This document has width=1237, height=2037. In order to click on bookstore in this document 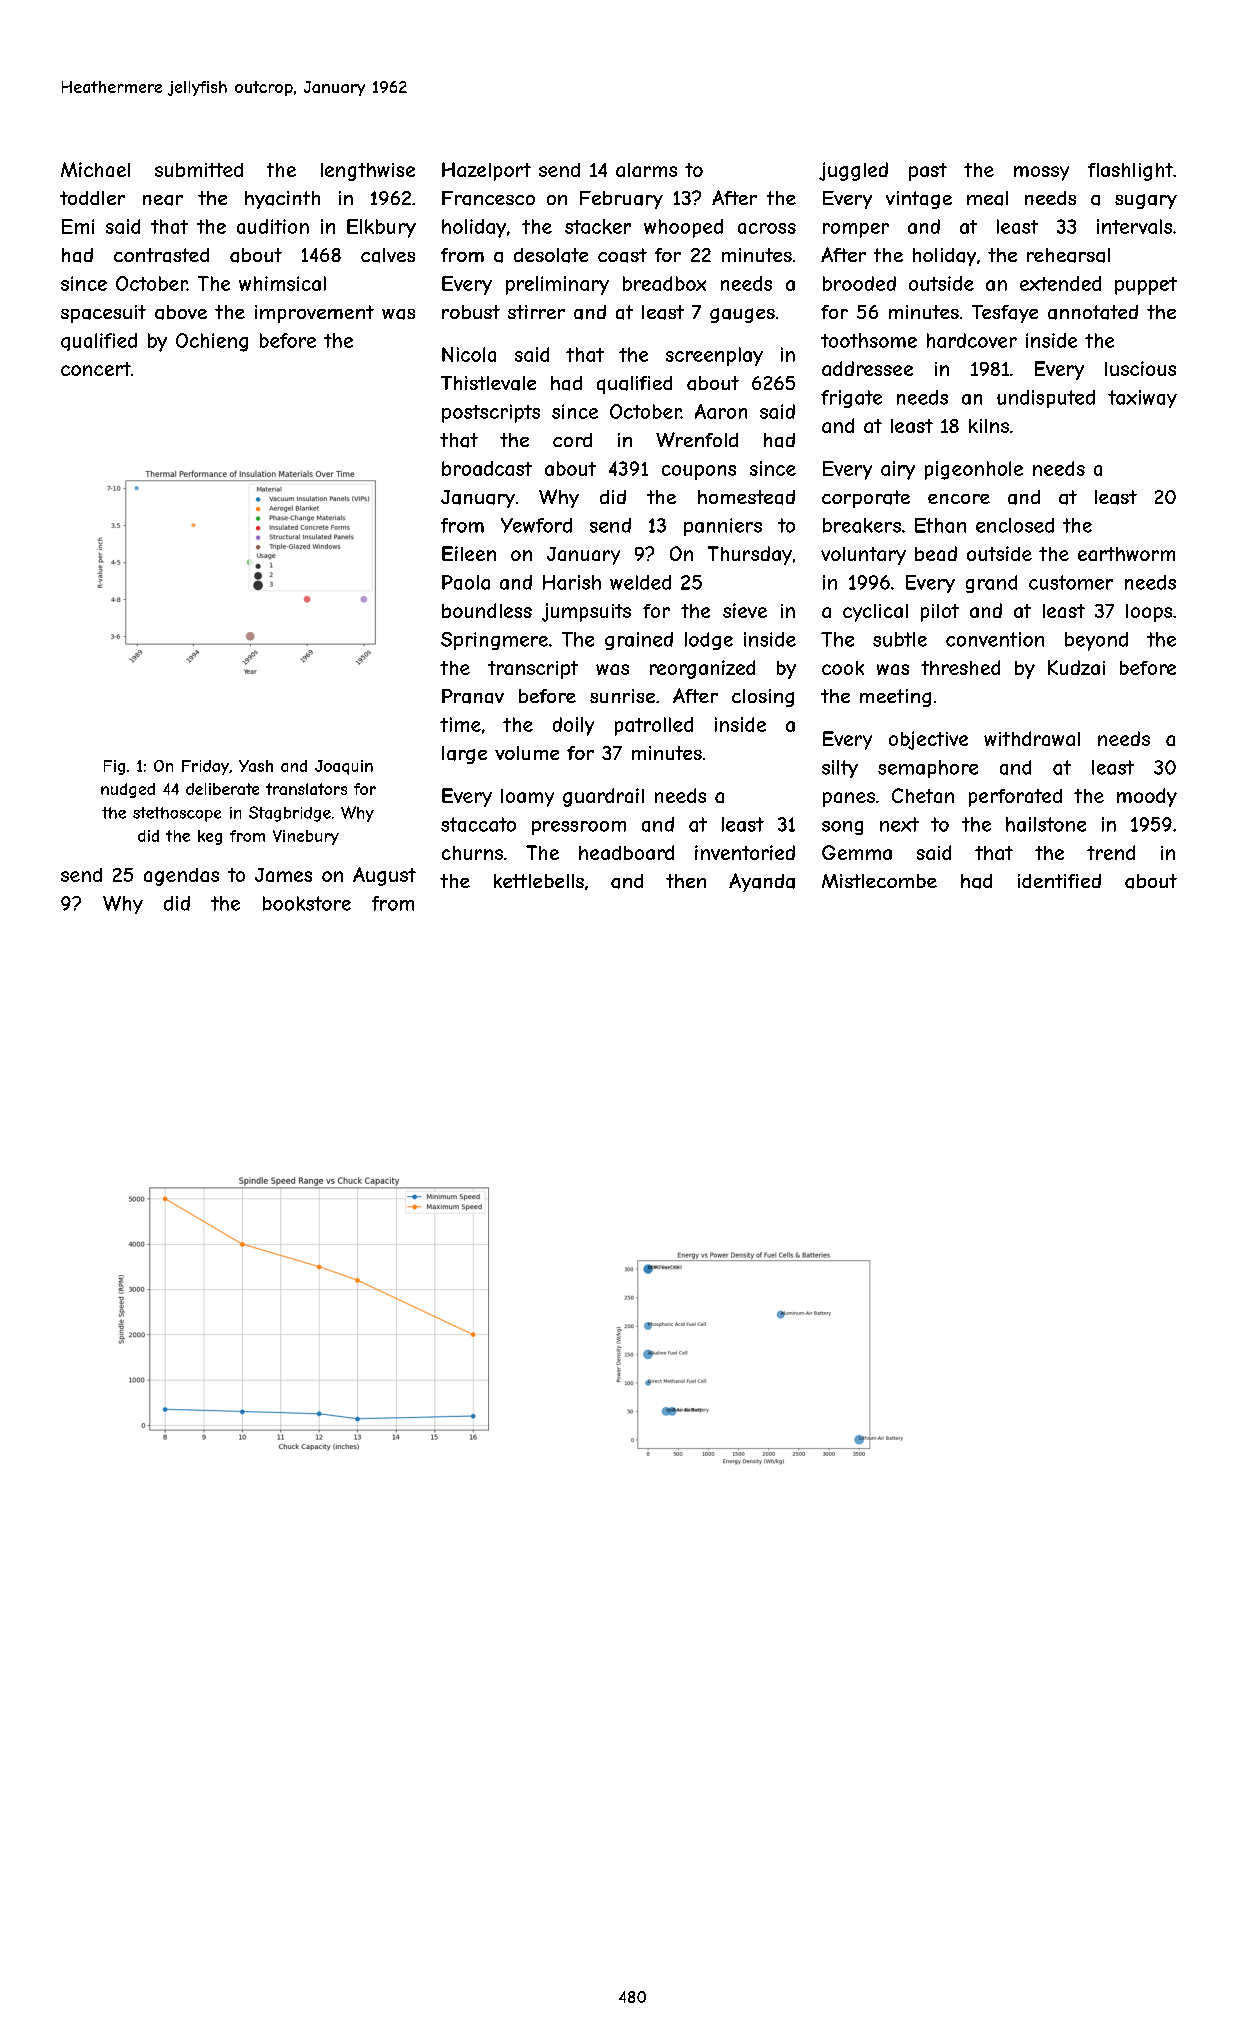, I will do `click(307, 903)`.
